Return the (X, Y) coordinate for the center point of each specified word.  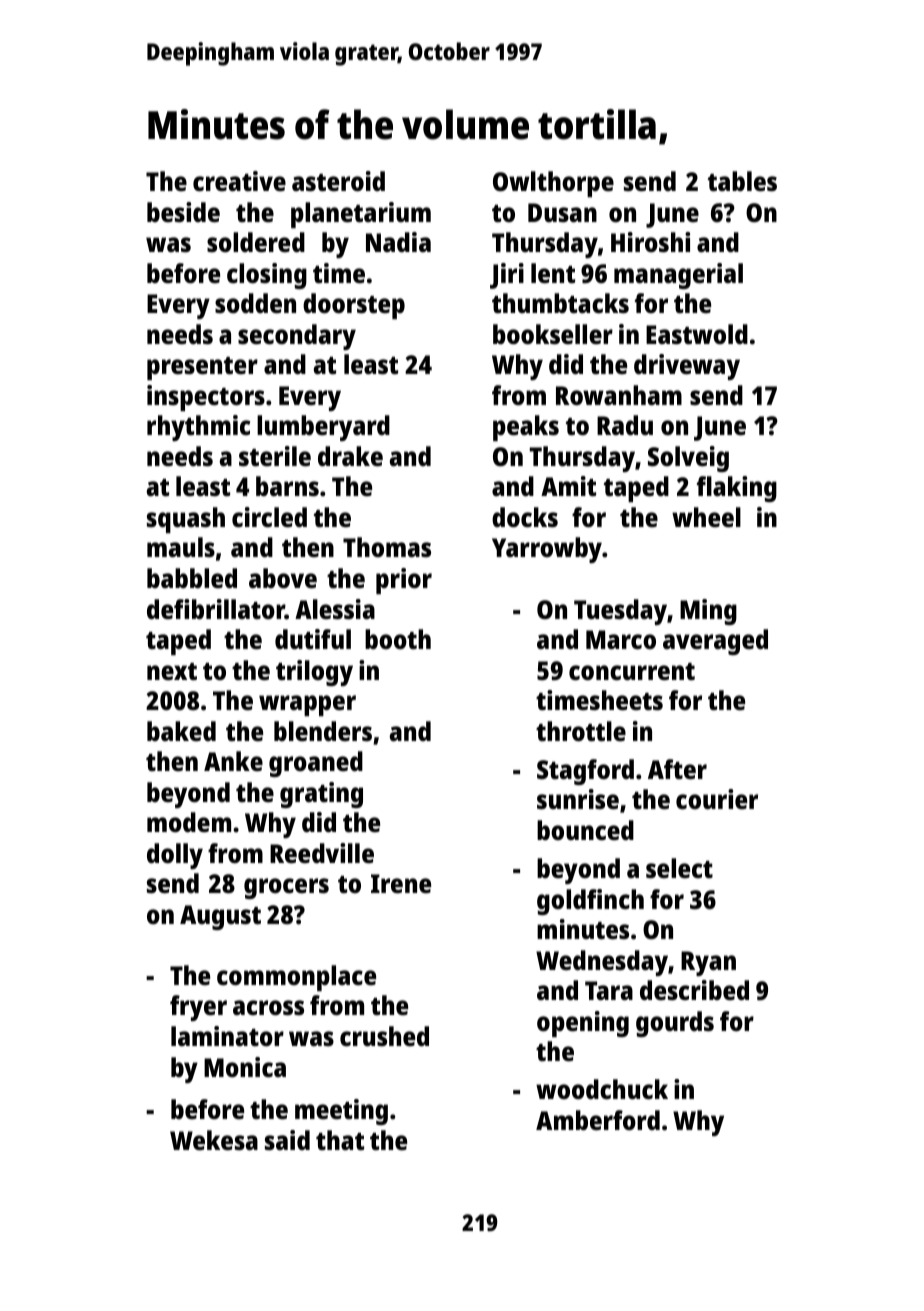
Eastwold (697, 334)
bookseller (553, 334)
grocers (286, 888)
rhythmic (198, 428)
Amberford (598, 1120)
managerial (678, 276)
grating (321, 795)
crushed (384, 1036)
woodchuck (602, 1089)
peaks (526, 428)
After (677, 769)
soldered (256, 242)
